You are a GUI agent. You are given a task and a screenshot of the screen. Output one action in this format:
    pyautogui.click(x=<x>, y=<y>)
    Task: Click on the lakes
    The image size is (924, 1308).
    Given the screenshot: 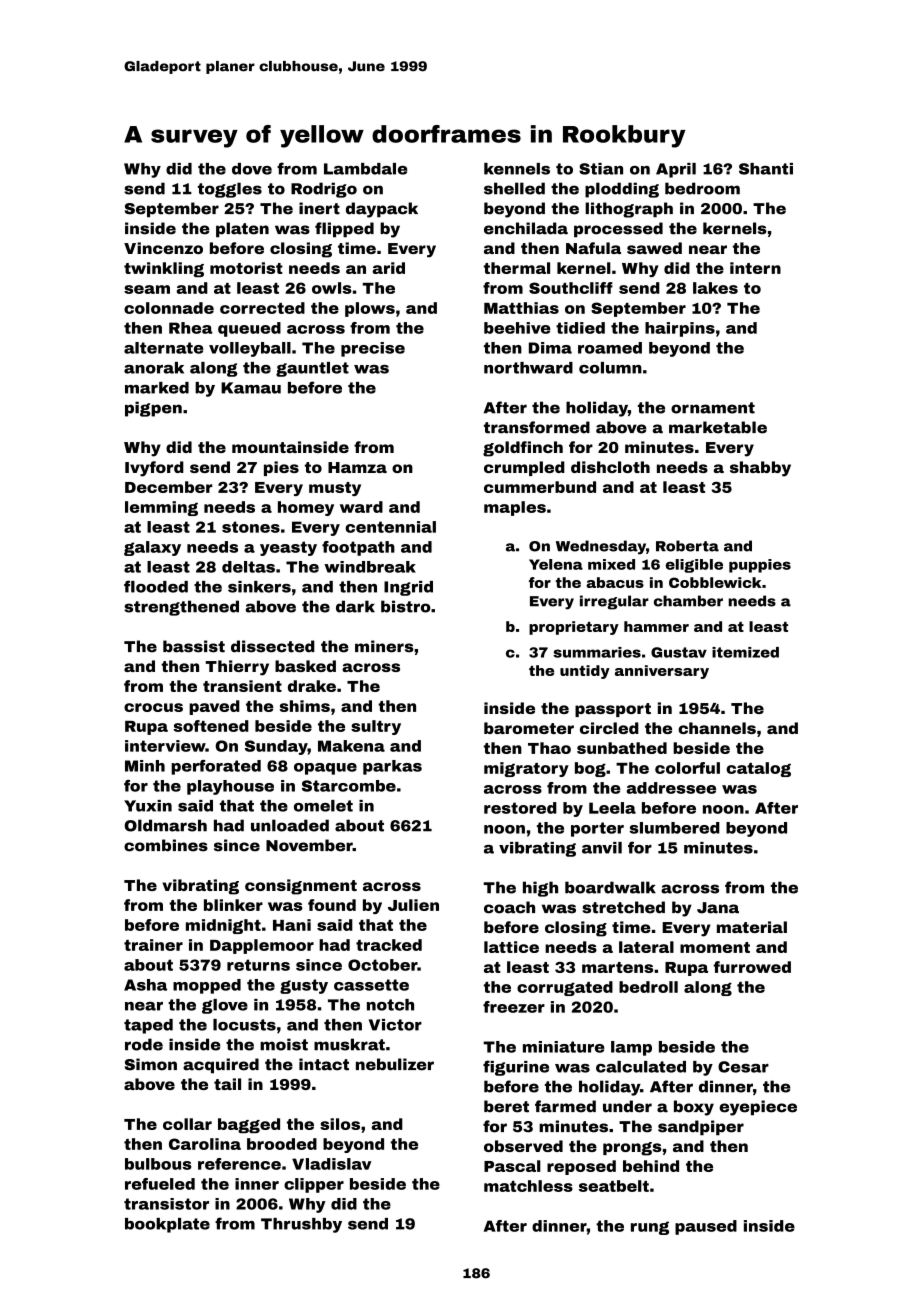 What is the action you would take?
    pyautogui.click(x=715, y=288)
